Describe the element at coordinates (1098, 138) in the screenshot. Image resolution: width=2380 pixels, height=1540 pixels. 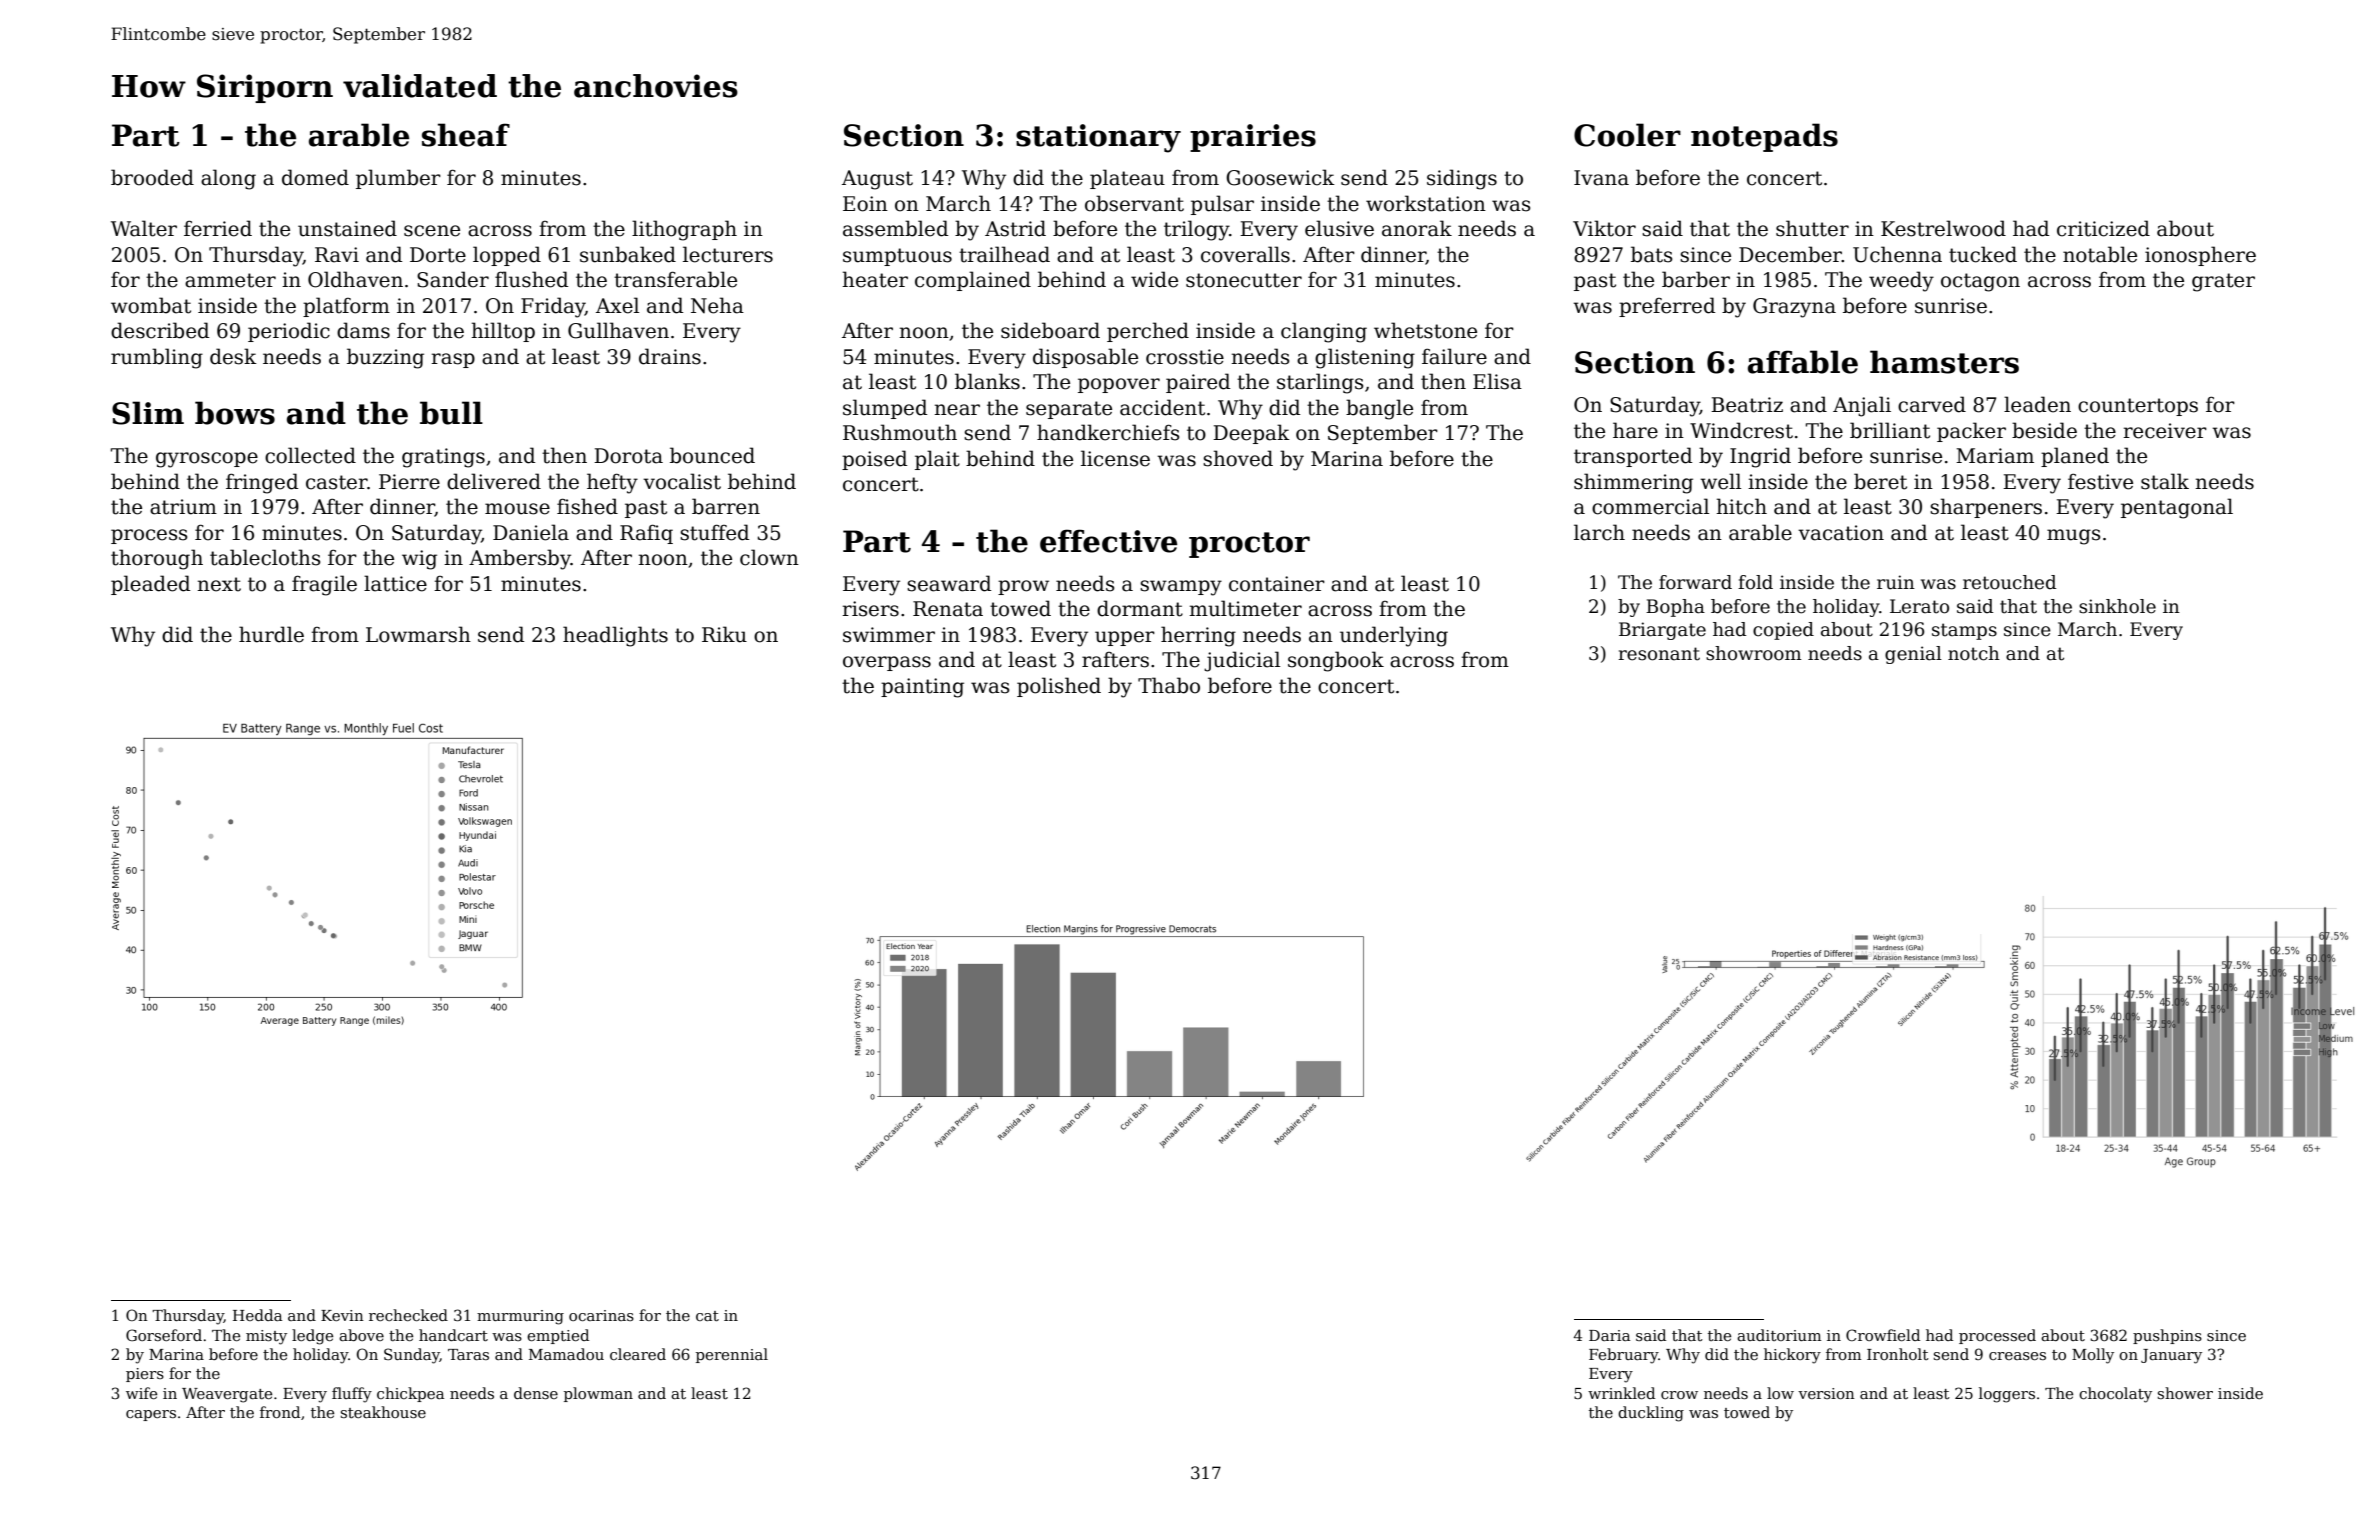
I see `stationary` at that location.
